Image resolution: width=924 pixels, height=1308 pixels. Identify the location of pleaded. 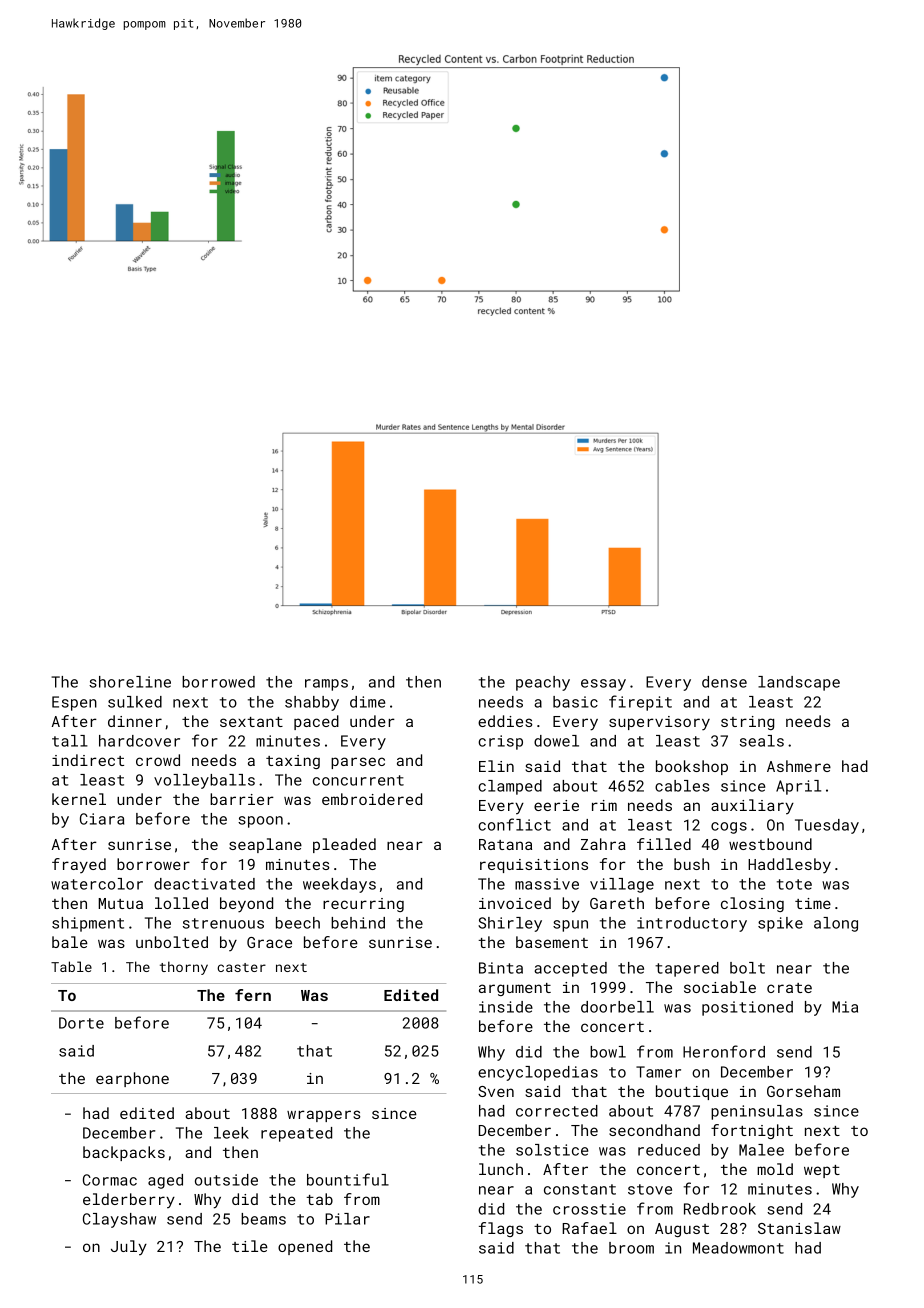
(344, 845).
